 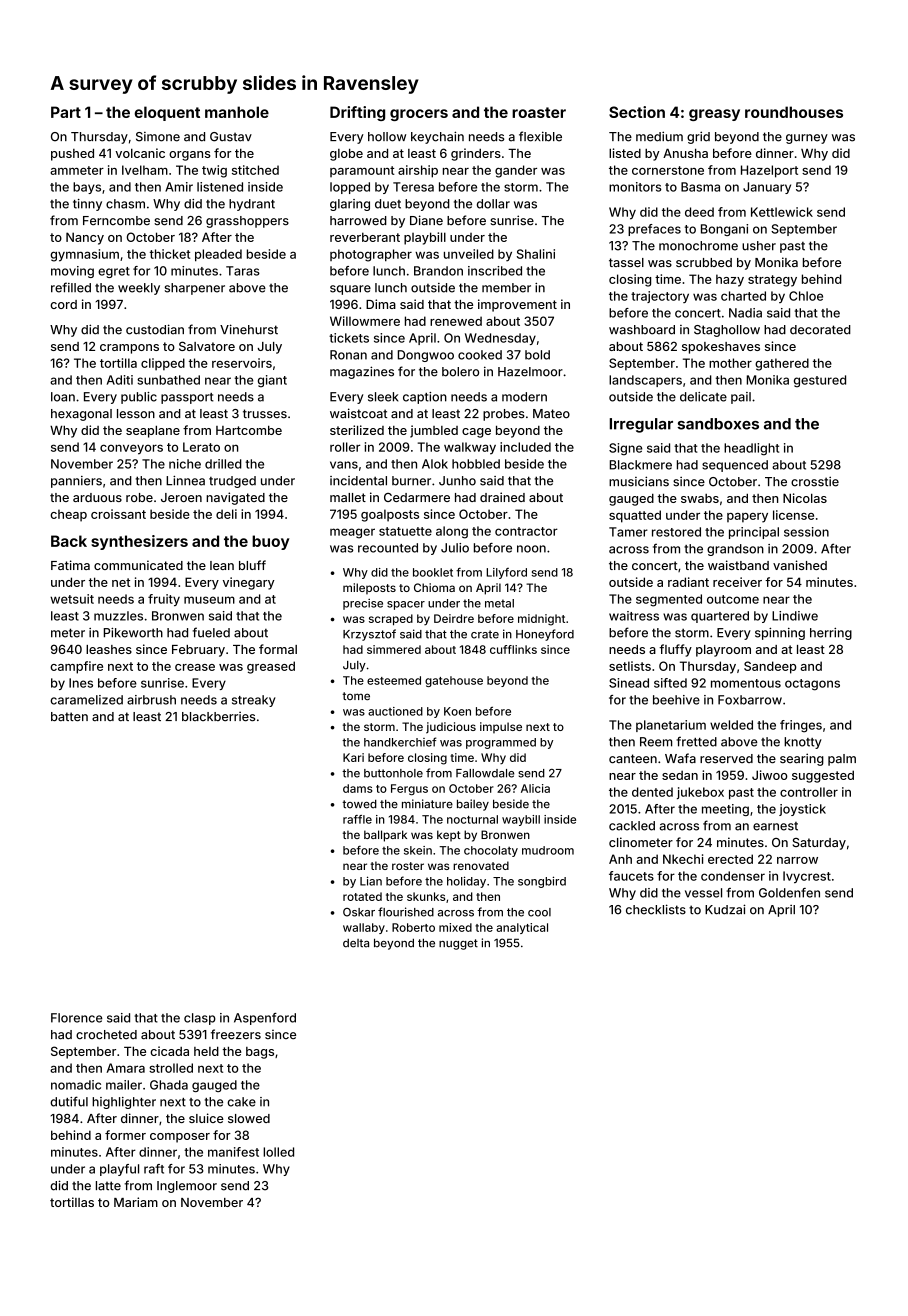 What do you see at coordinates (66, 112) in the image?
I see `Part` at bounding box center [66, 112].
